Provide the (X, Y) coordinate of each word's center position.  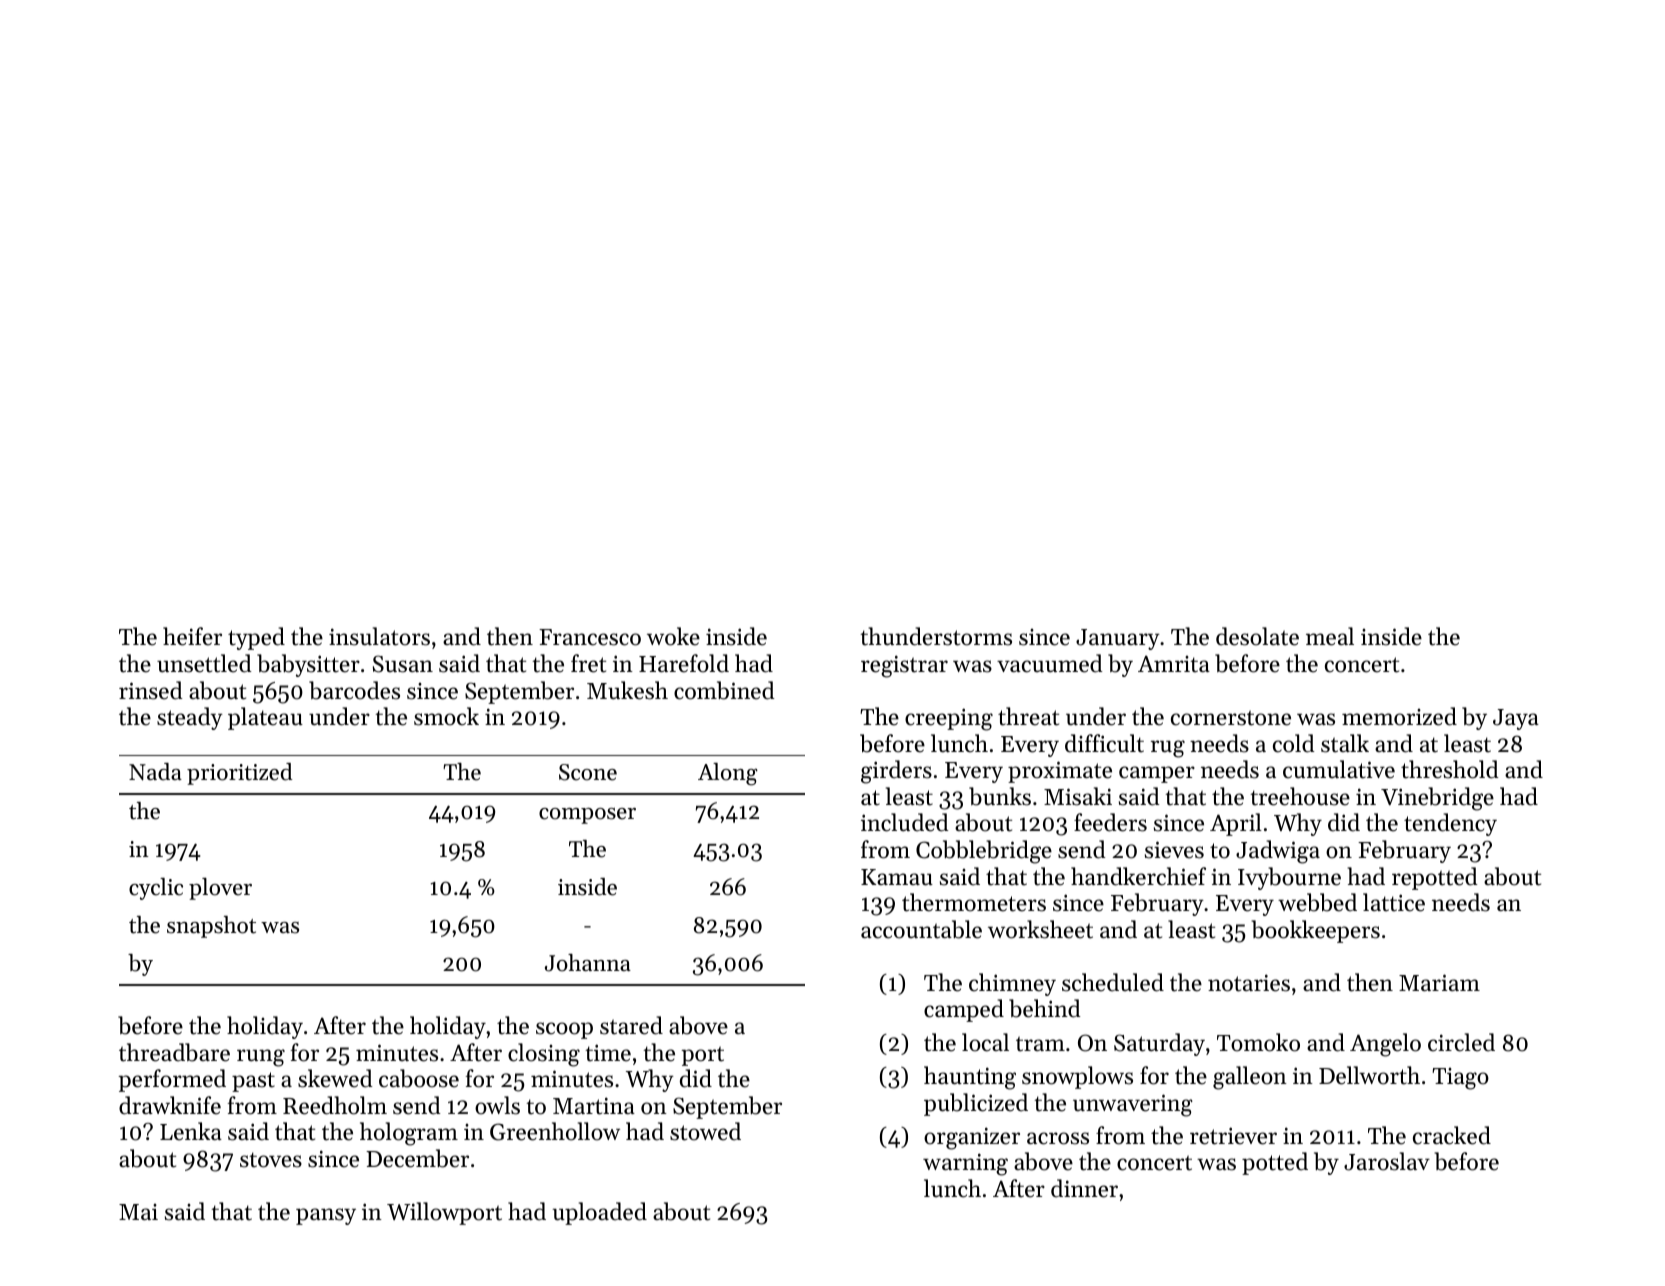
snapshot (211, 927)
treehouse (1300, 796)
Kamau (897, 877)
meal (1330, 636)
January (1118, 639)
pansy (326, 1216)
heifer (192, 636)
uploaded (599, 1213)
